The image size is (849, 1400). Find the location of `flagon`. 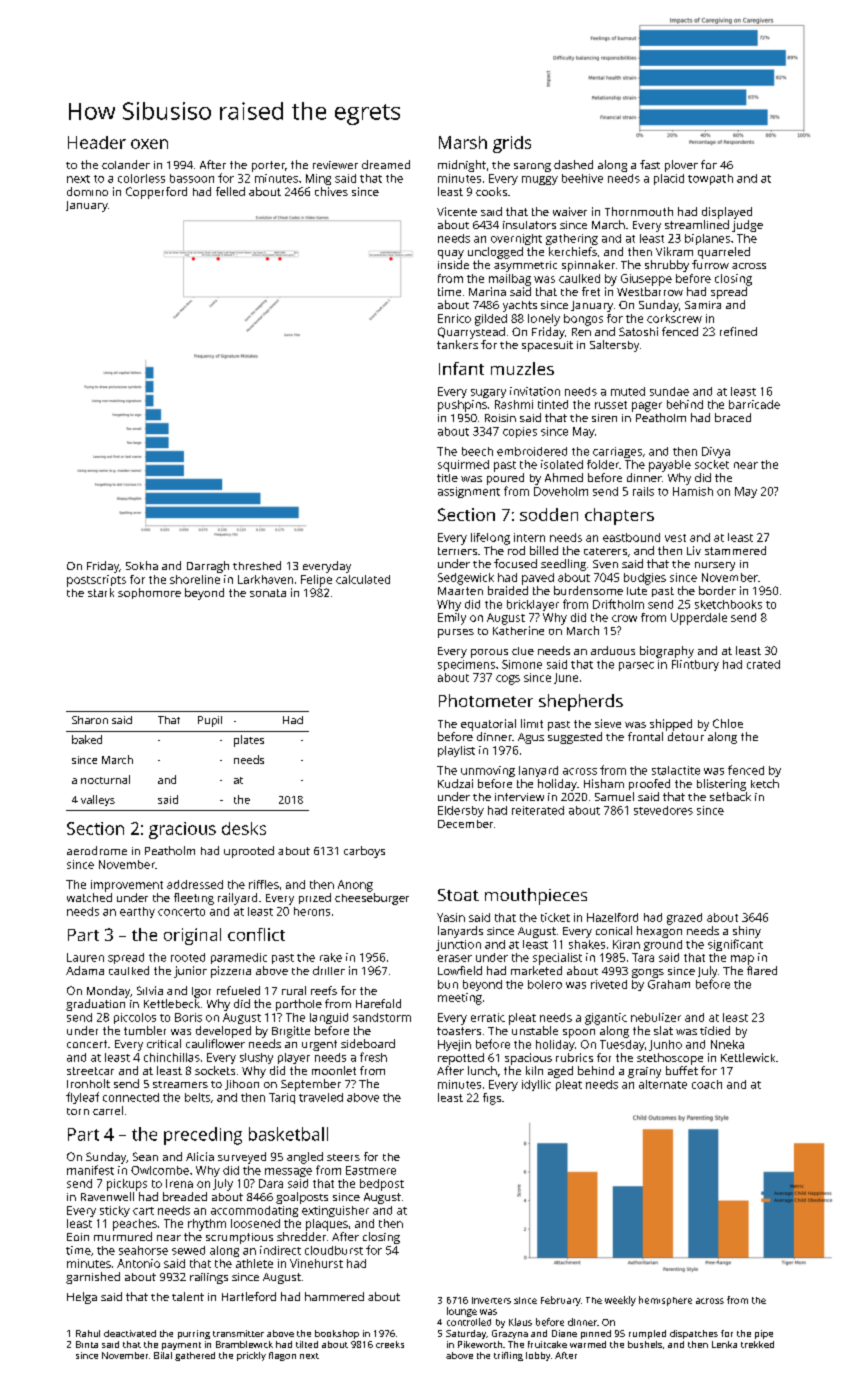

flagon is located at coordinates (282, 1356).
